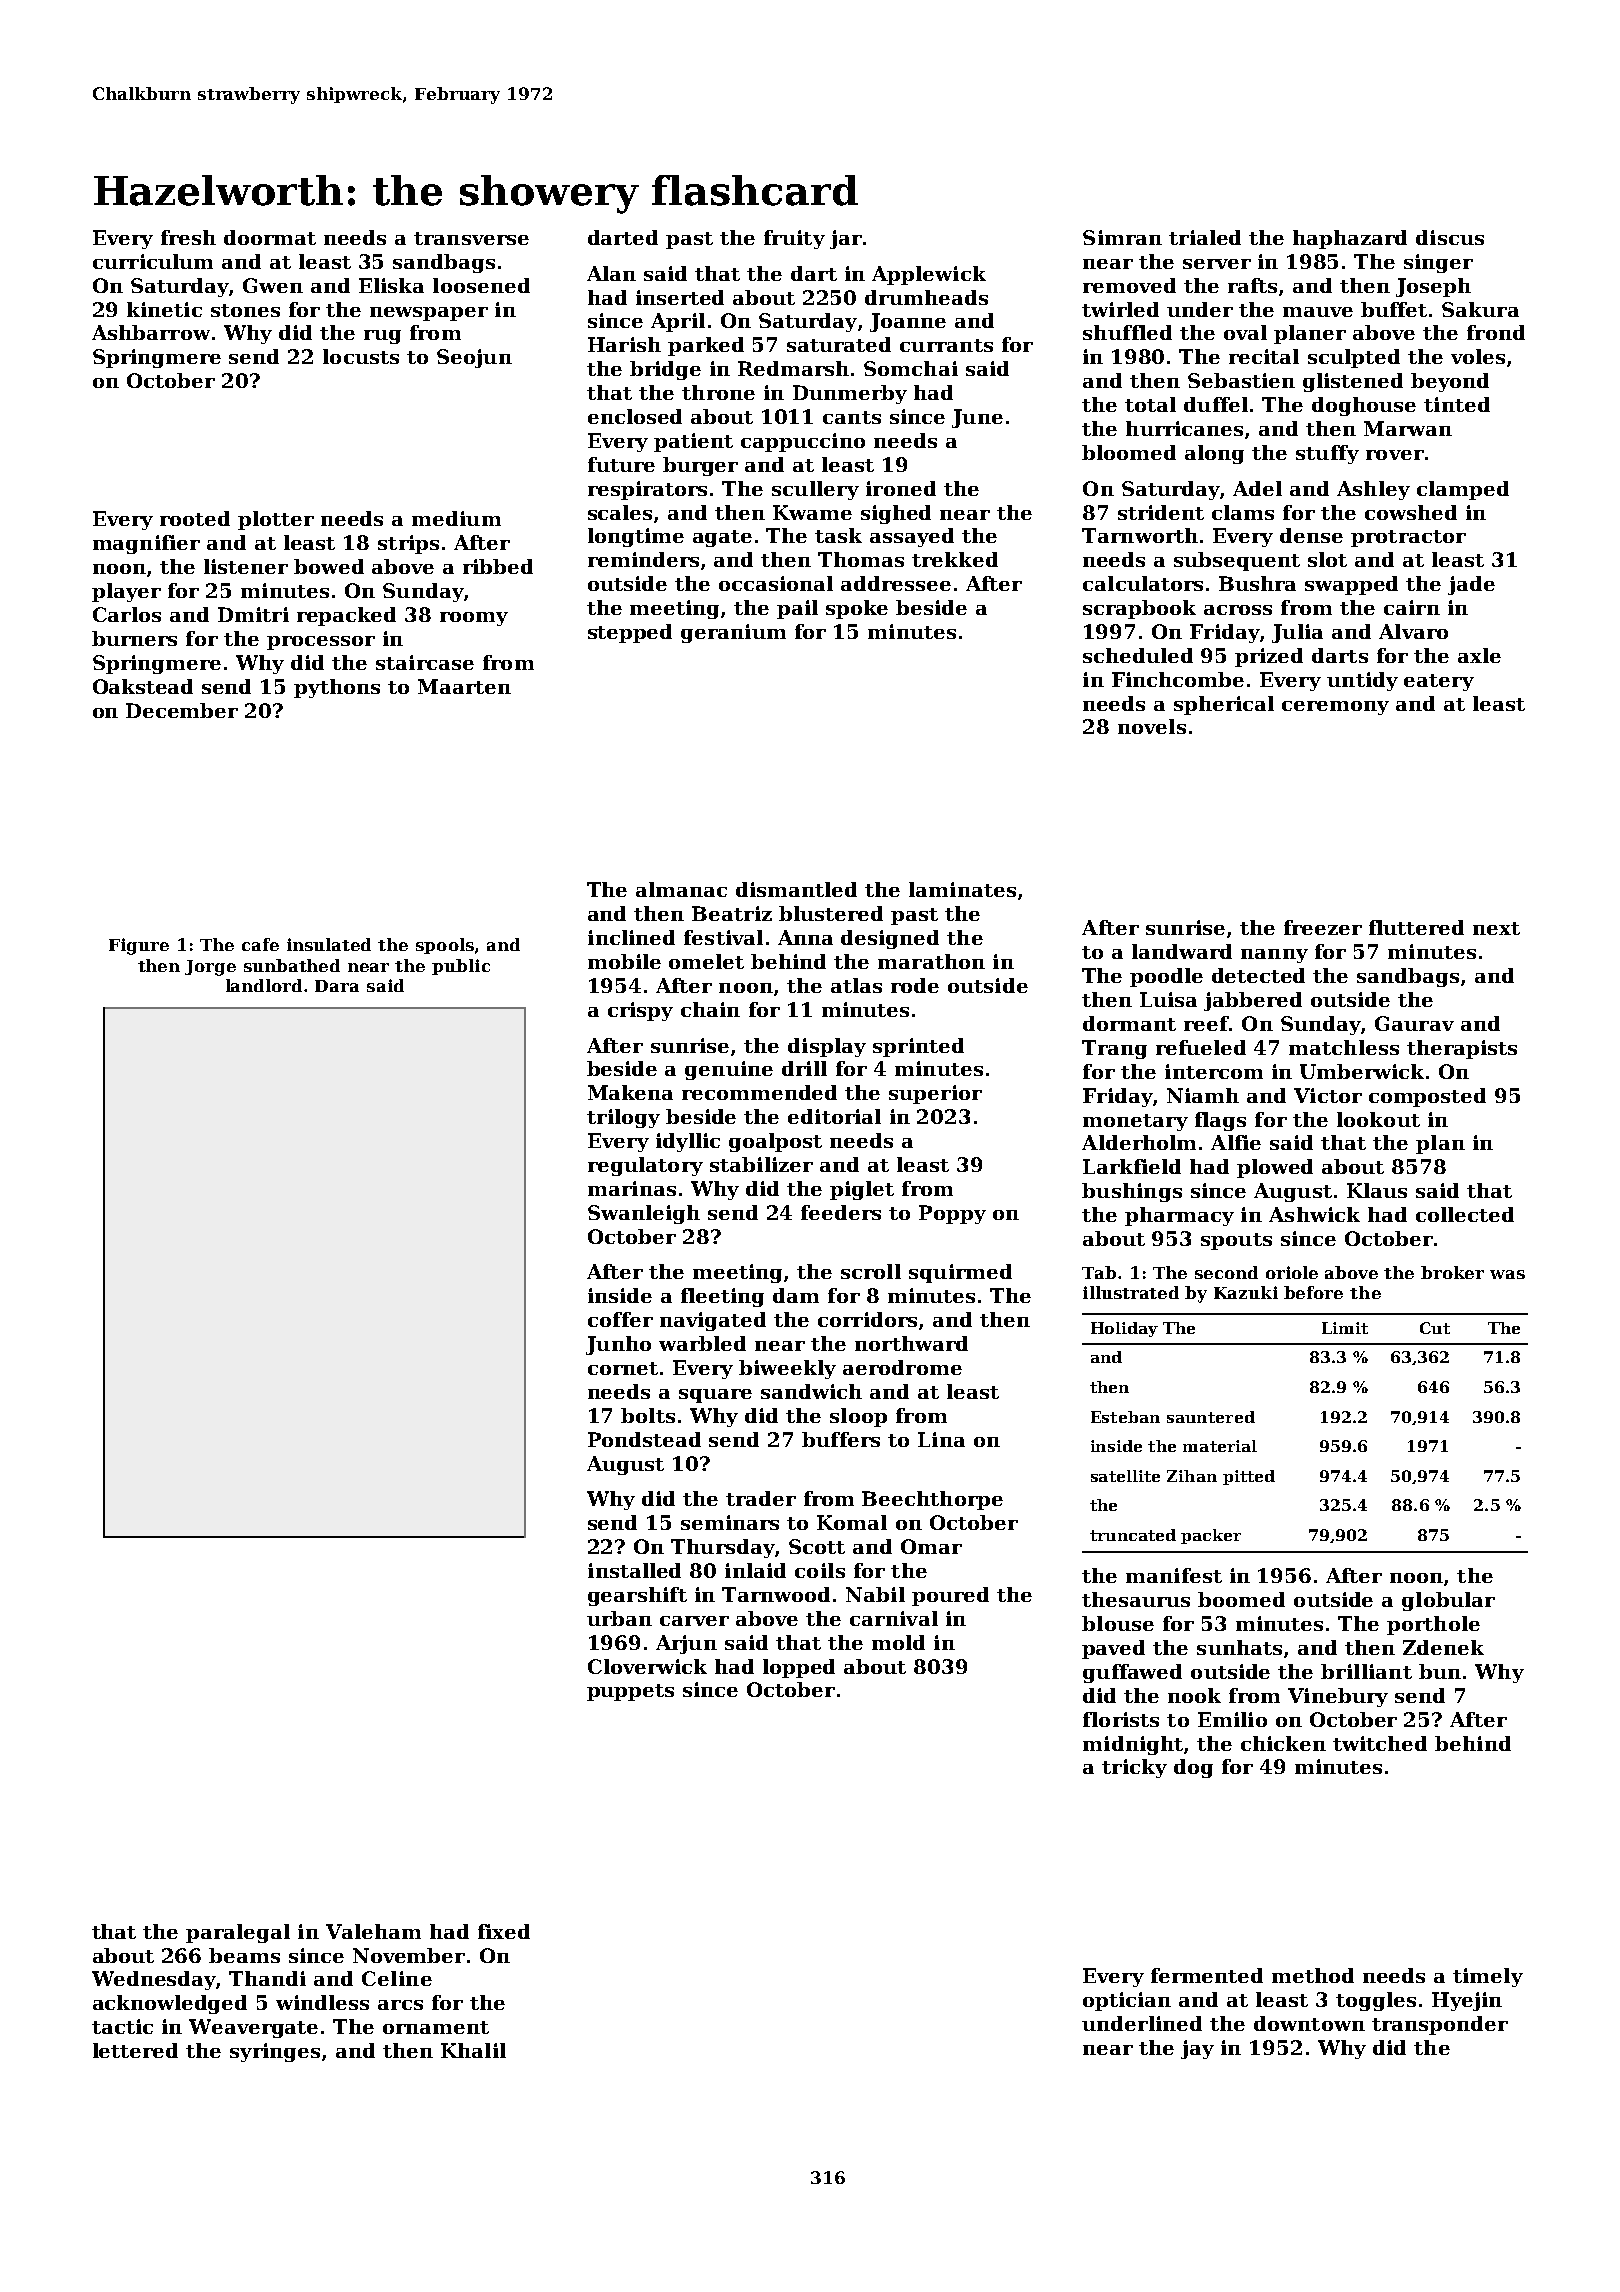  What do you see at coordinates (926, 297) in the screenshot?
I see `drumheads` at bounding box center [926, 297].
